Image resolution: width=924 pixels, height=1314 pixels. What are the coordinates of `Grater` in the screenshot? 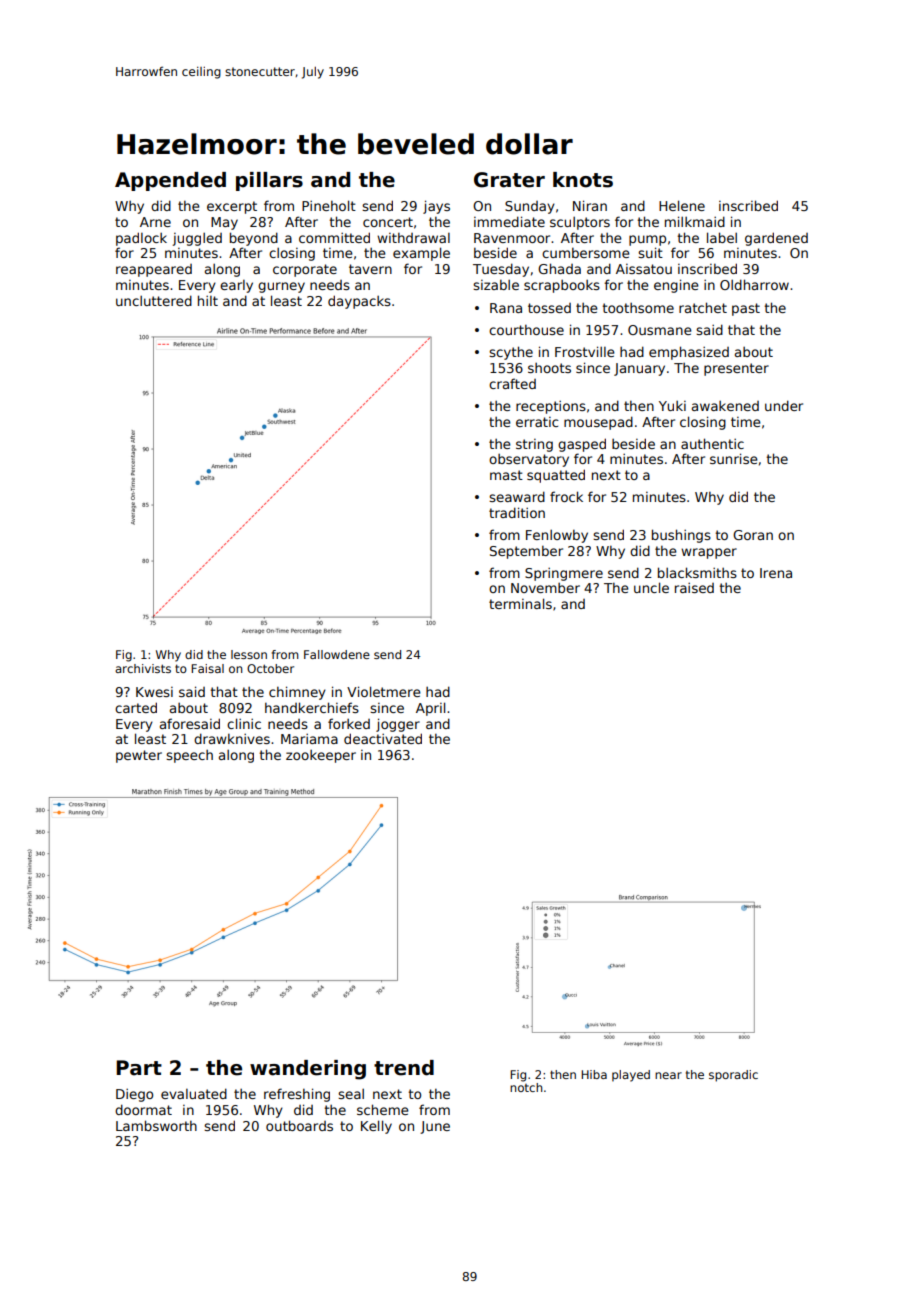 It's located at (509, 180).
